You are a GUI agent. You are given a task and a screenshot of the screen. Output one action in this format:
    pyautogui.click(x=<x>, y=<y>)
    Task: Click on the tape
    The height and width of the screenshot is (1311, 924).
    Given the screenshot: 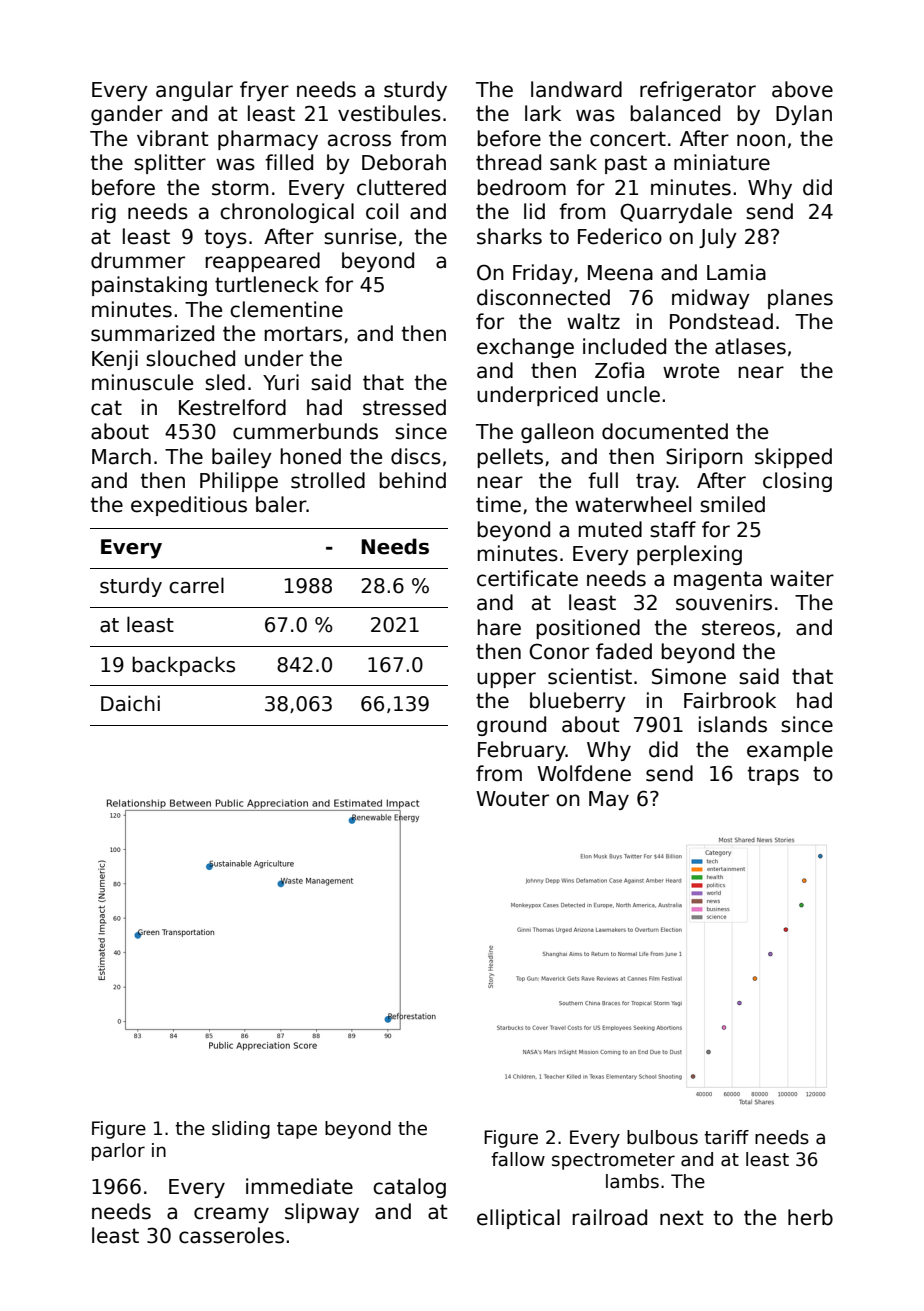 What is the action you would take?
    pyautogui.click(x=297, y=1130)
